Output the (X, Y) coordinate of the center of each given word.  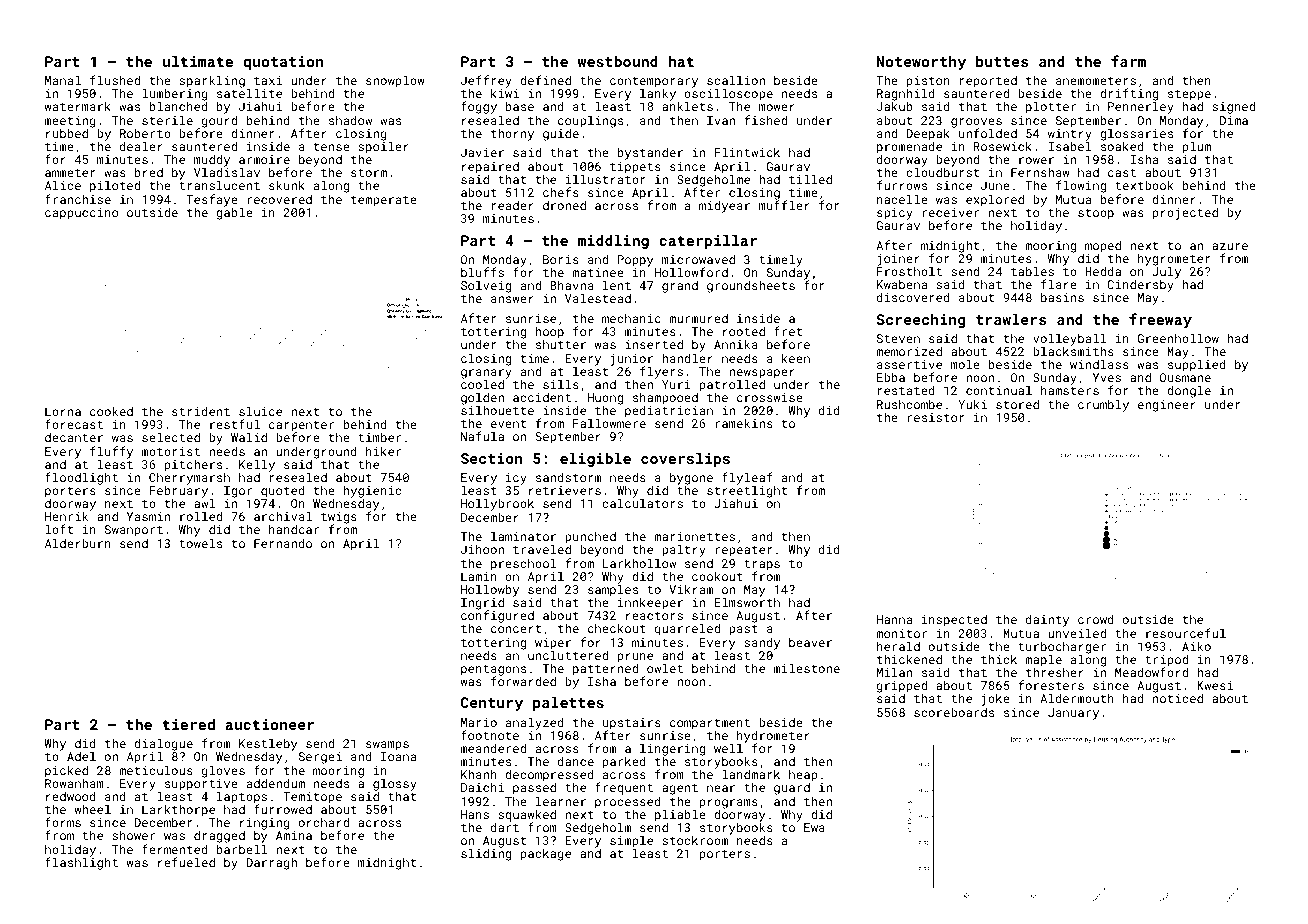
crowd (1096, 619)
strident (201, 411)
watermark (78, 106)
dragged (219, 836)
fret (788, 331)
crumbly (1103, 405)
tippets (635, 168)
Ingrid (482, 604)
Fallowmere (609, 423)
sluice (260, 411)
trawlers (1011, 319)
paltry (684, 550)
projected (1185, 213)
